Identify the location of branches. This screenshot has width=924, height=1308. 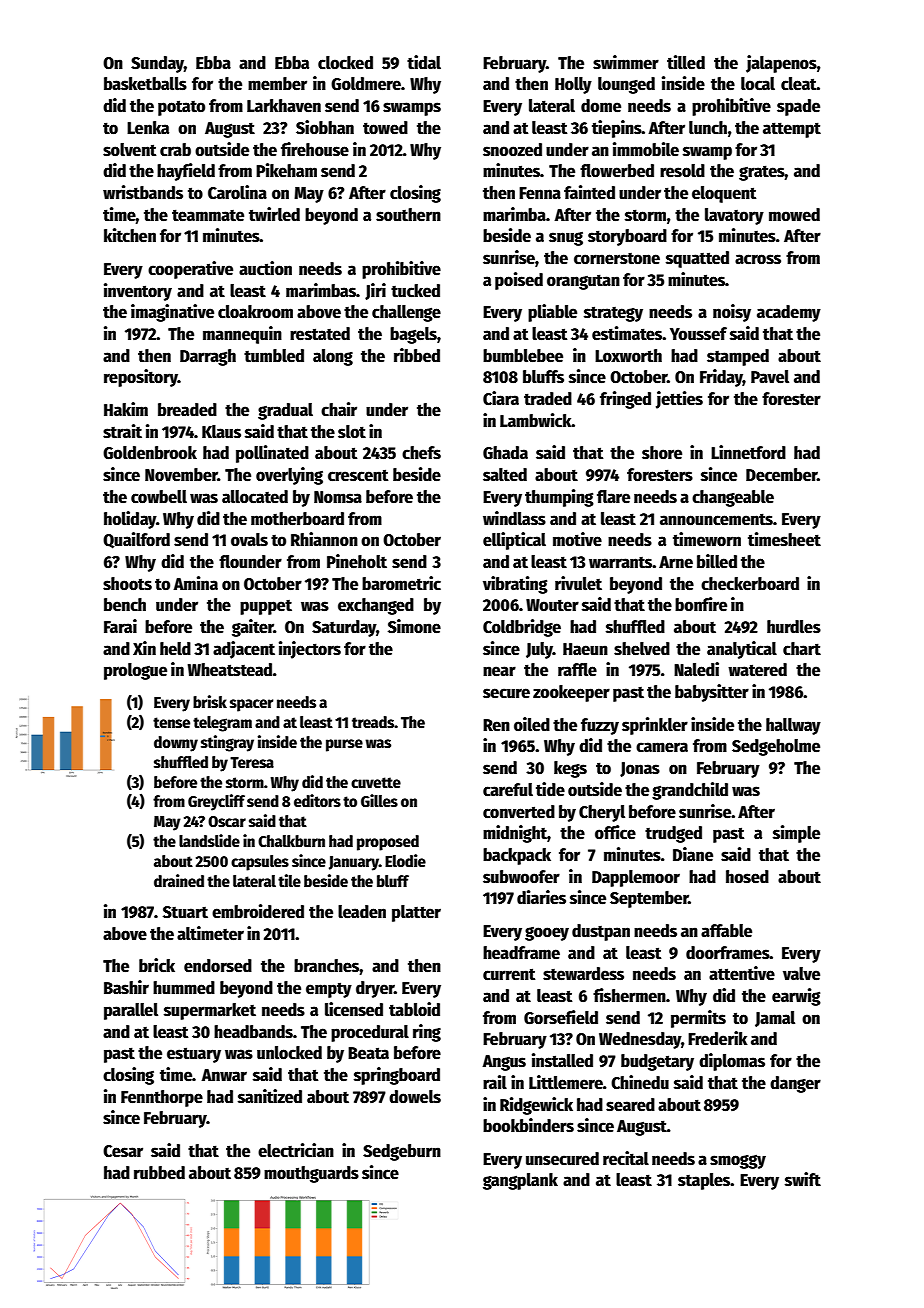
(326, 966).
